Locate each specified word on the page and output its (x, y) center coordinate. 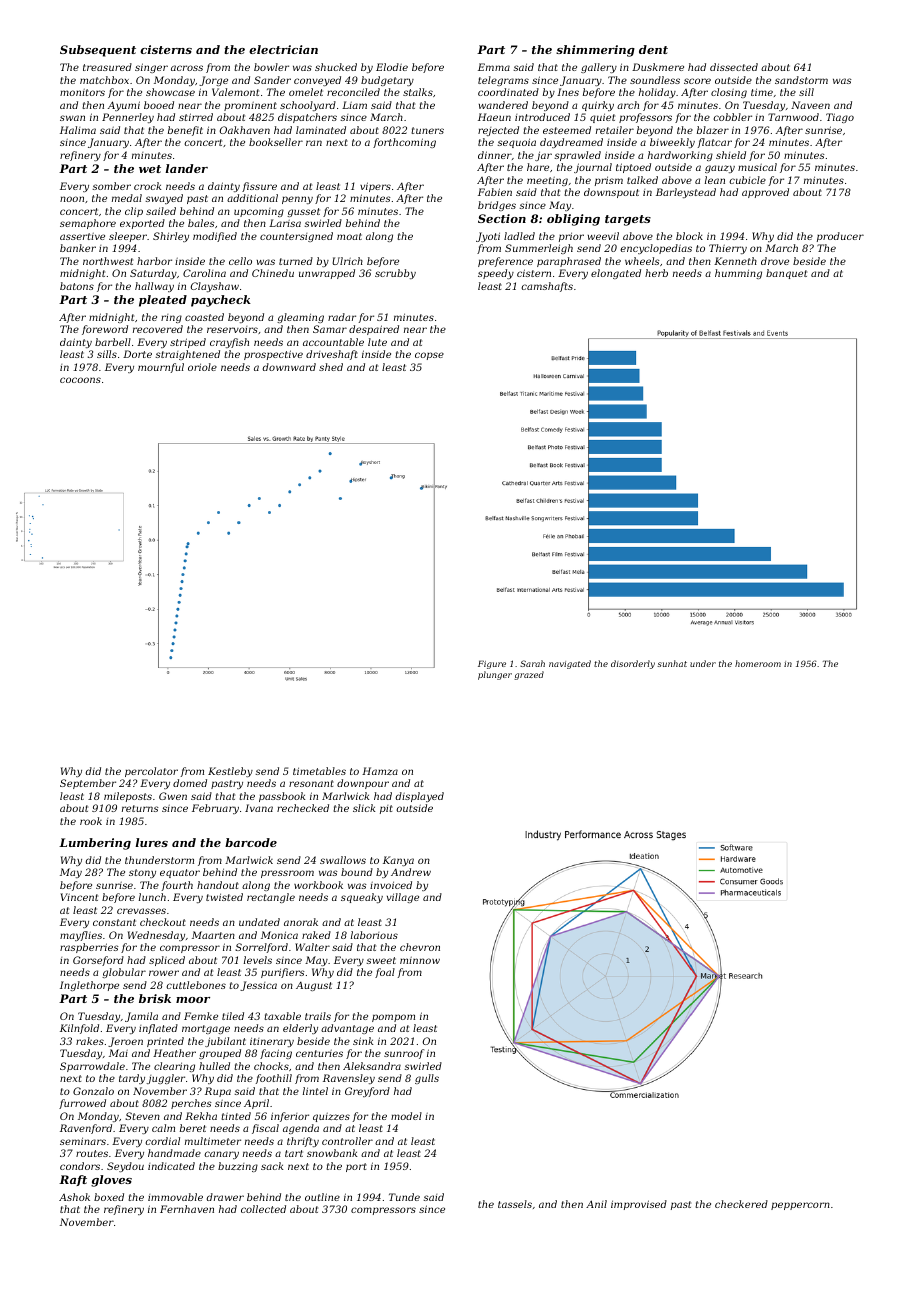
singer (151, 68)
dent (653, 49)
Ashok (74, 1197)
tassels (515, 1204)
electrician (283, 49)
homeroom (758, 663)
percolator (151, 772)
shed (331, 367)
